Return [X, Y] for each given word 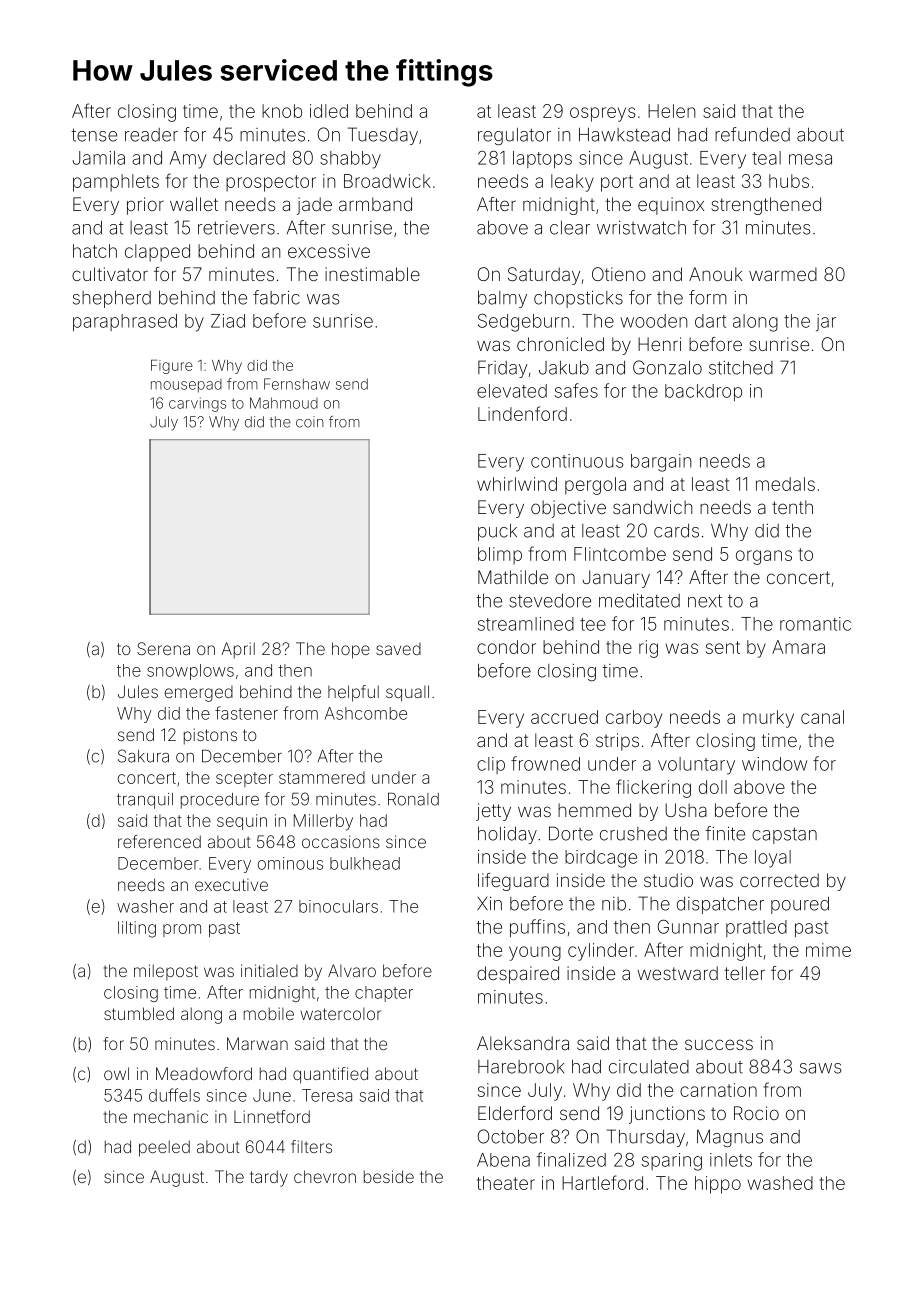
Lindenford [522, 413]
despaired [518, 975]
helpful [353, 693]
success [719, 1044]
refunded [752, 134]
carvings [197, 404]
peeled [164, 1148]
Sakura [143, 756]
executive [231, 884]
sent [723, 647]
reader [151, 135]
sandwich [652, 507]
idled [329, 111]
